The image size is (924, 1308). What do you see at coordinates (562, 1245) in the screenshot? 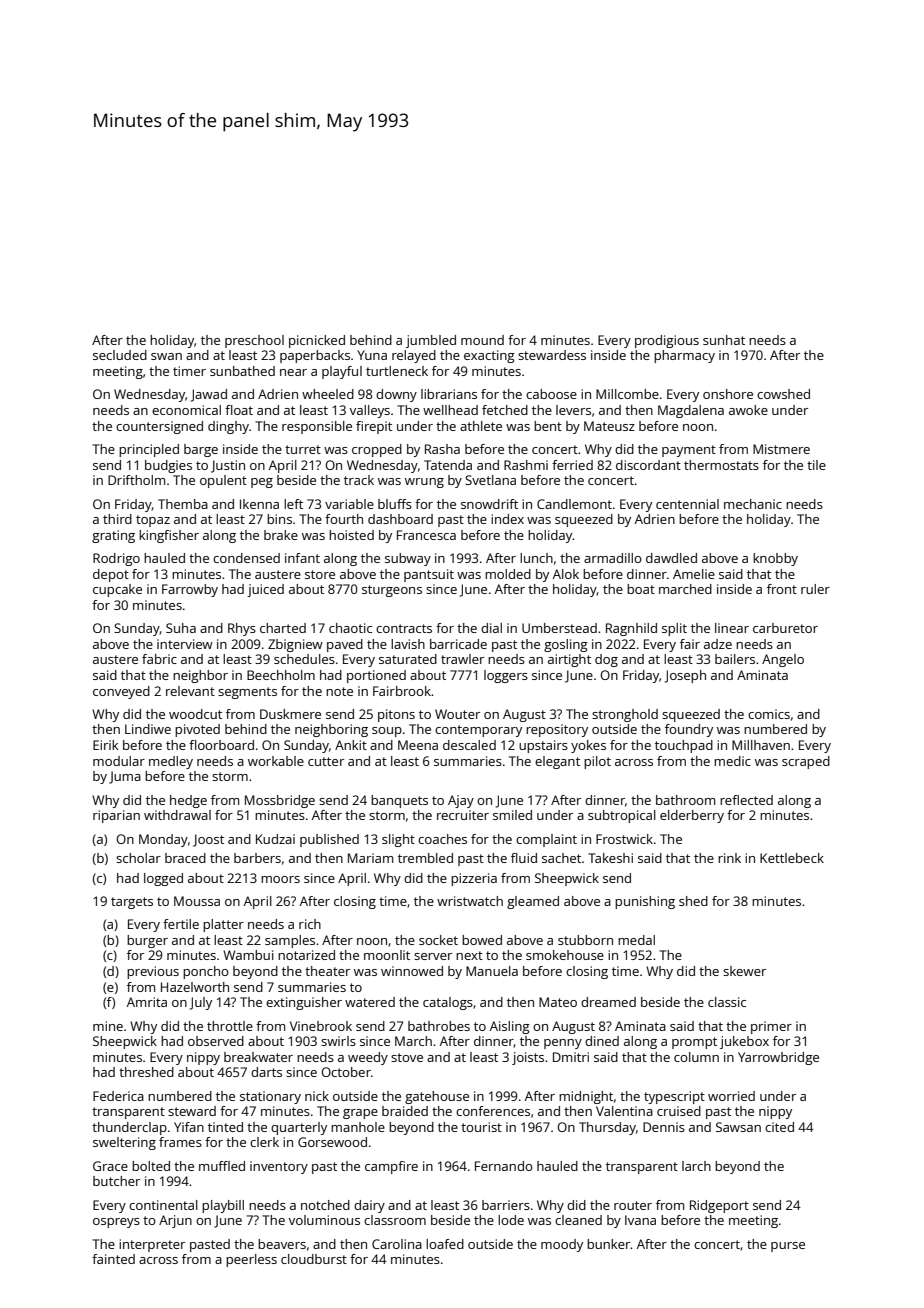
I see `moody` at bounding box center [562, 1245].
